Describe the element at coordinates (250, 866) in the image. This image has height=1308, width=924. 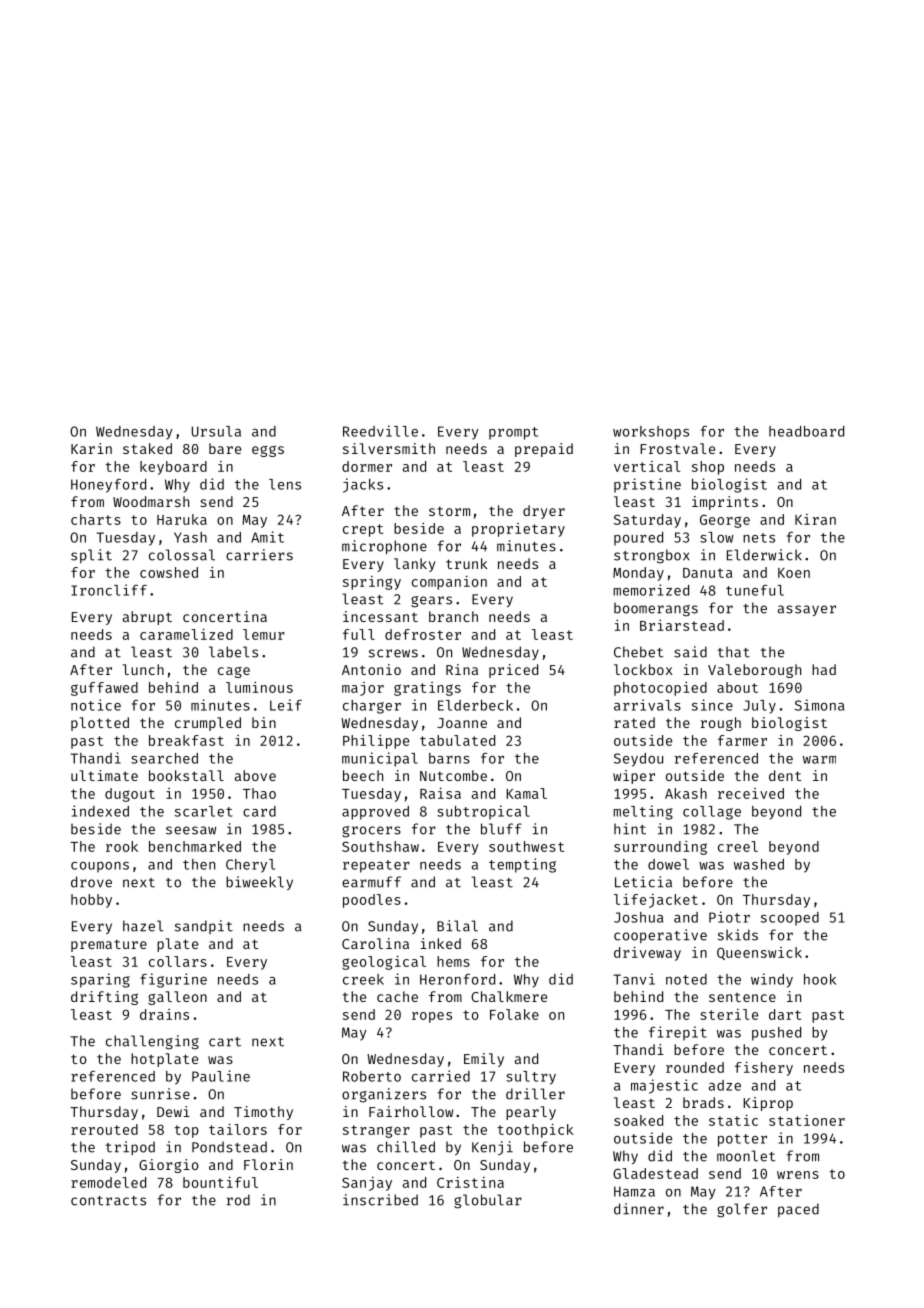
I see `Cheryl` at that location.
